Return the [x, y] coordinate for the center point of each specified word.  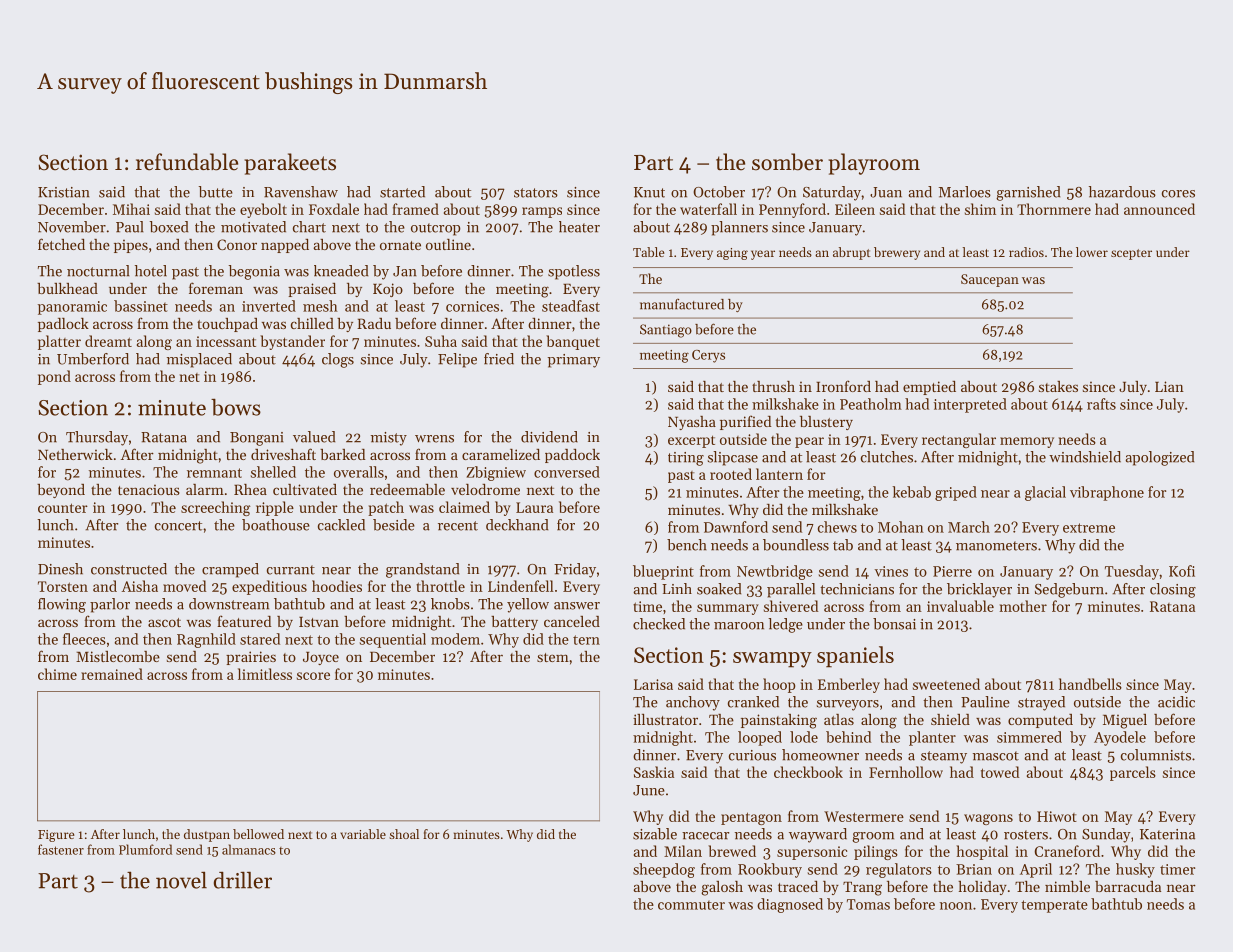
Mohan [901, 527]
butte [215, 192]
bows [236, 407]
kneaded [341, 271]
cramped [230, 570]
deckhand [517, 525]
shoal [404, 834]
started [402, 192]
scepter [1131, 254]
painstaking [779, 721]
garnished [1028, 193]
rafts [1101, 404]
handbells [1090, 684]
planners [739, 228]
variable [363, 834]
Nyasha [692, 423]
